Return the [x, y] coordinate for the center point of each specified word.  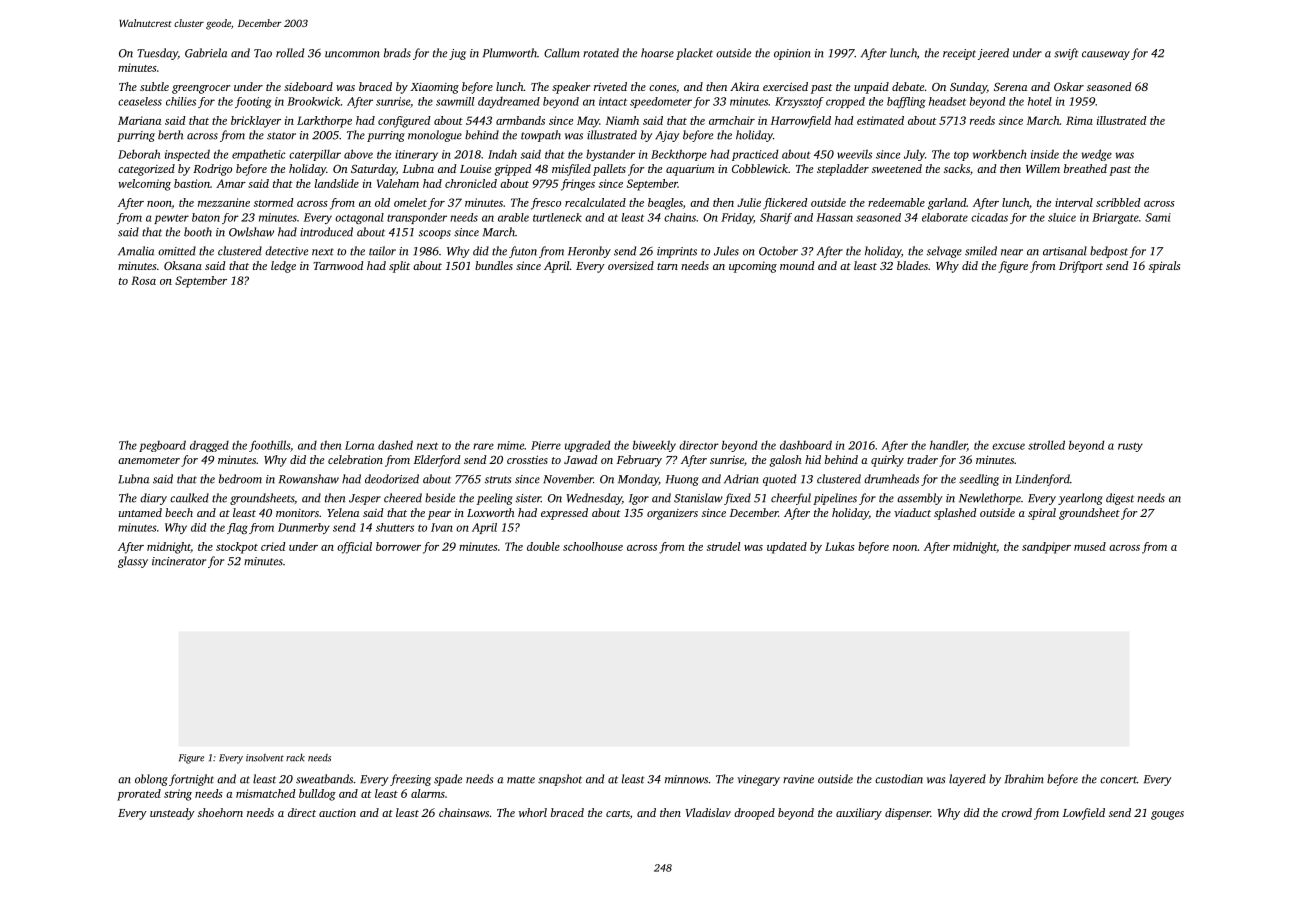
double [543, 546]
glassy [133, 562]
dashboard [806, 445]
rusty [1130, 447]
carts [618, 813]
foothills [269, 446]
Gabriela [206, 53]
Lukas [840, 546]
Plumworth [510, 53]
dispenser [907, 814]
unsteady [172, 814]
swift [1066, 54]
